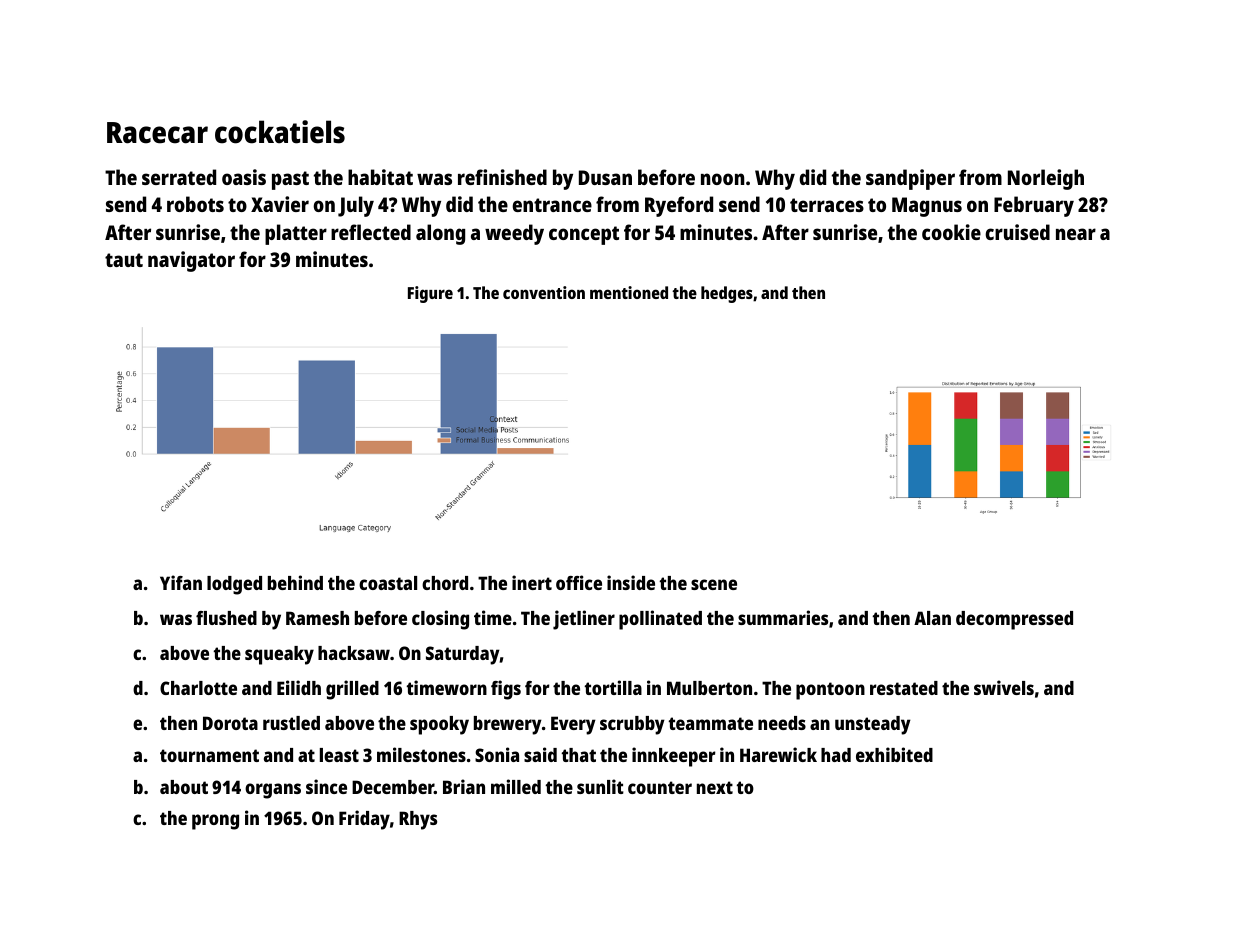 Image resolution: width=1233 pixels, height=952 pixels. What do you see at coordinates (191, 261) in the screenshot?
I see `navigator` at bounding box center [191, 261].
